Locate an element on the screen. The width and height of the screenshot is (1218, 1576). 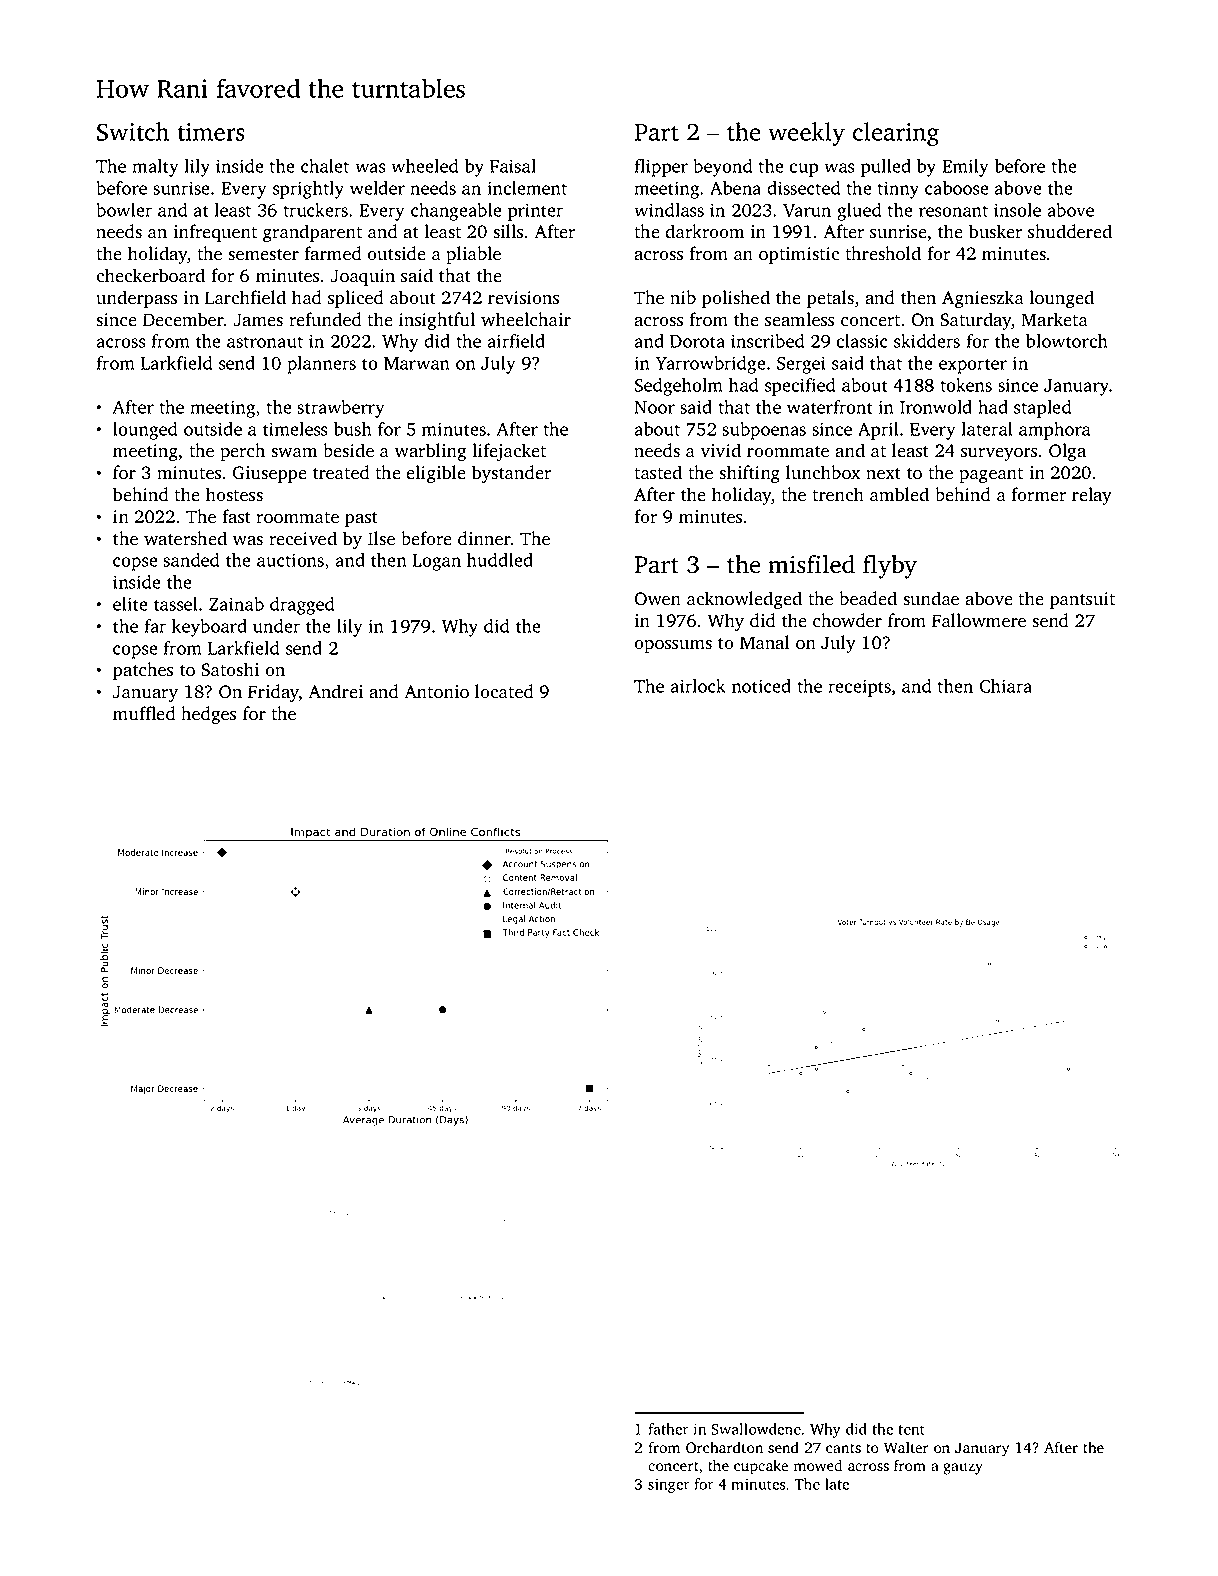
darkroom is located at coordinates (704, 231).
